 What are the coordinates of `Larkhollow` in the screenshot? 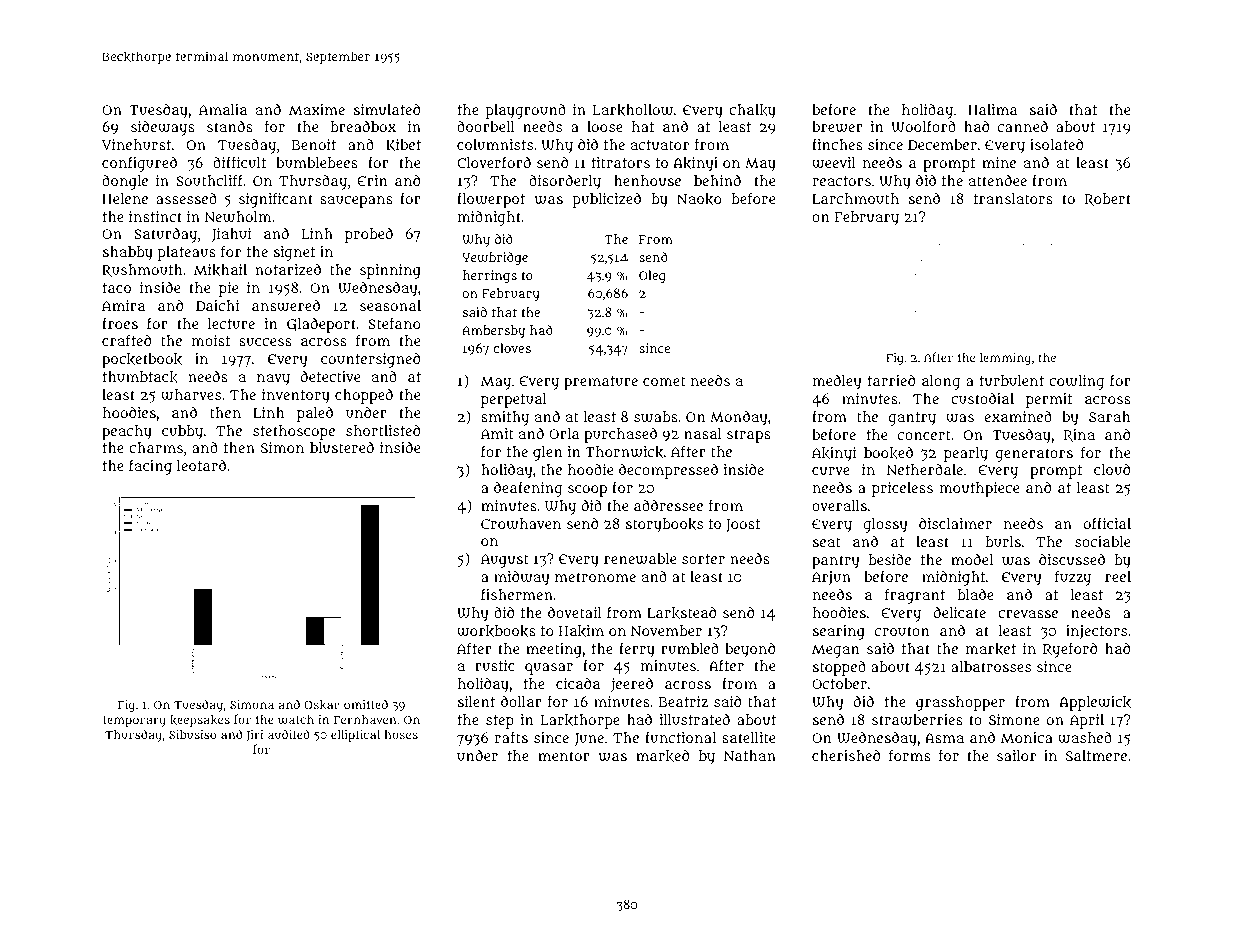 It's located at (632, 110).
